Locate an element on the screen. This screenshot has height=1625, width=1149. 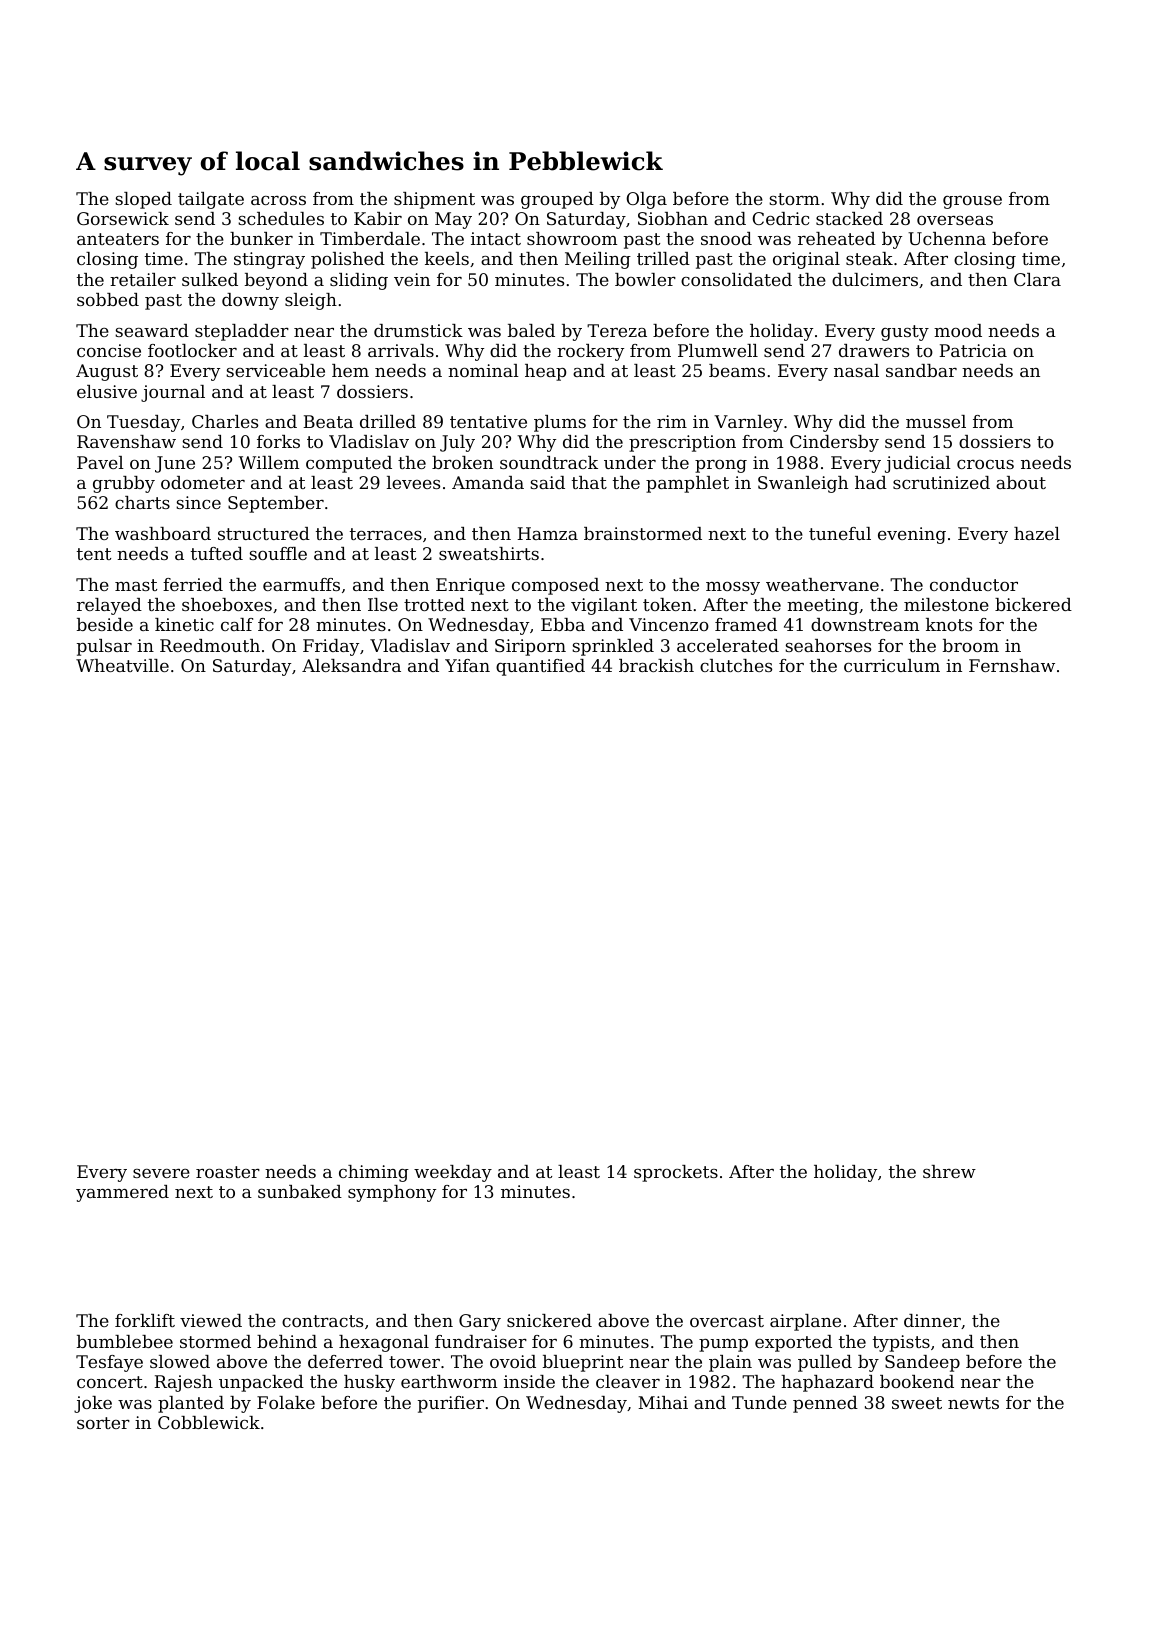
sorter is located at coordinates (103, 1423).
